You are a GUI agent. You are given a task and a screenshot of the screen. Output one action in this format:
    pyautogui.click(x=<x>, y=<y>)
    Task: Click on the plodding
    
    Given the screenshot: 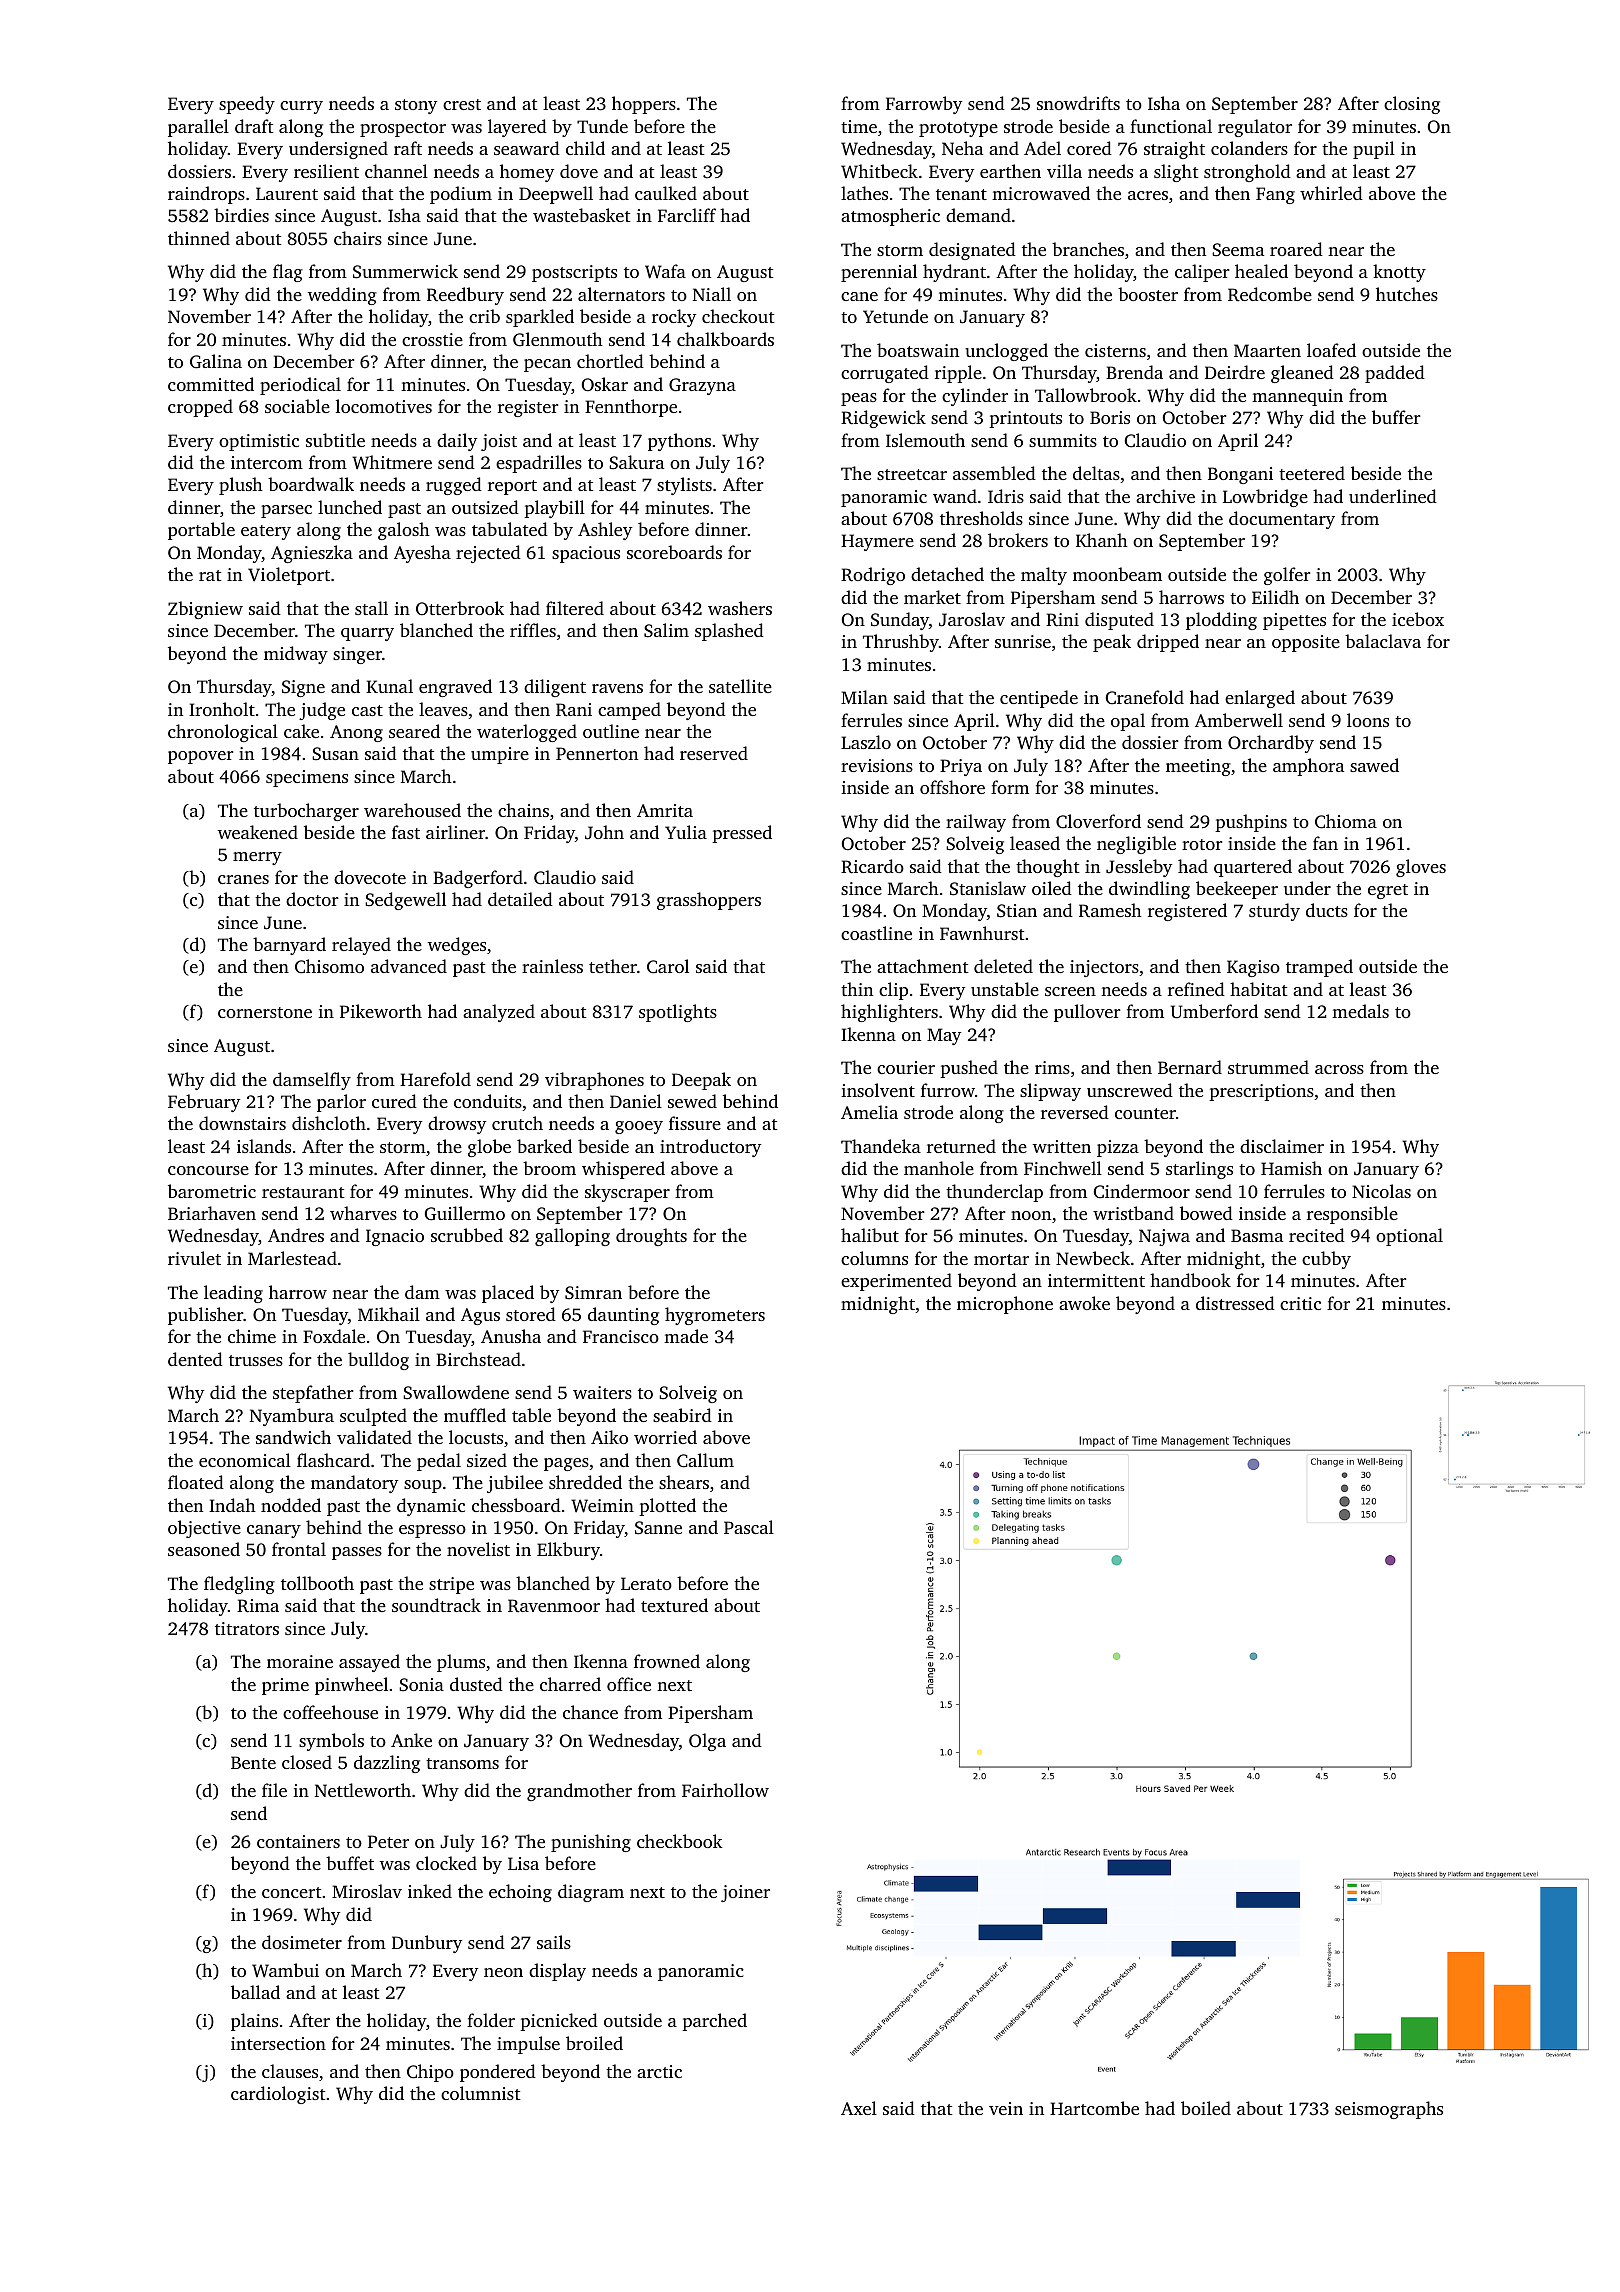 What is the action you would take?
    pyautogui.click(x=1221, y=621)
